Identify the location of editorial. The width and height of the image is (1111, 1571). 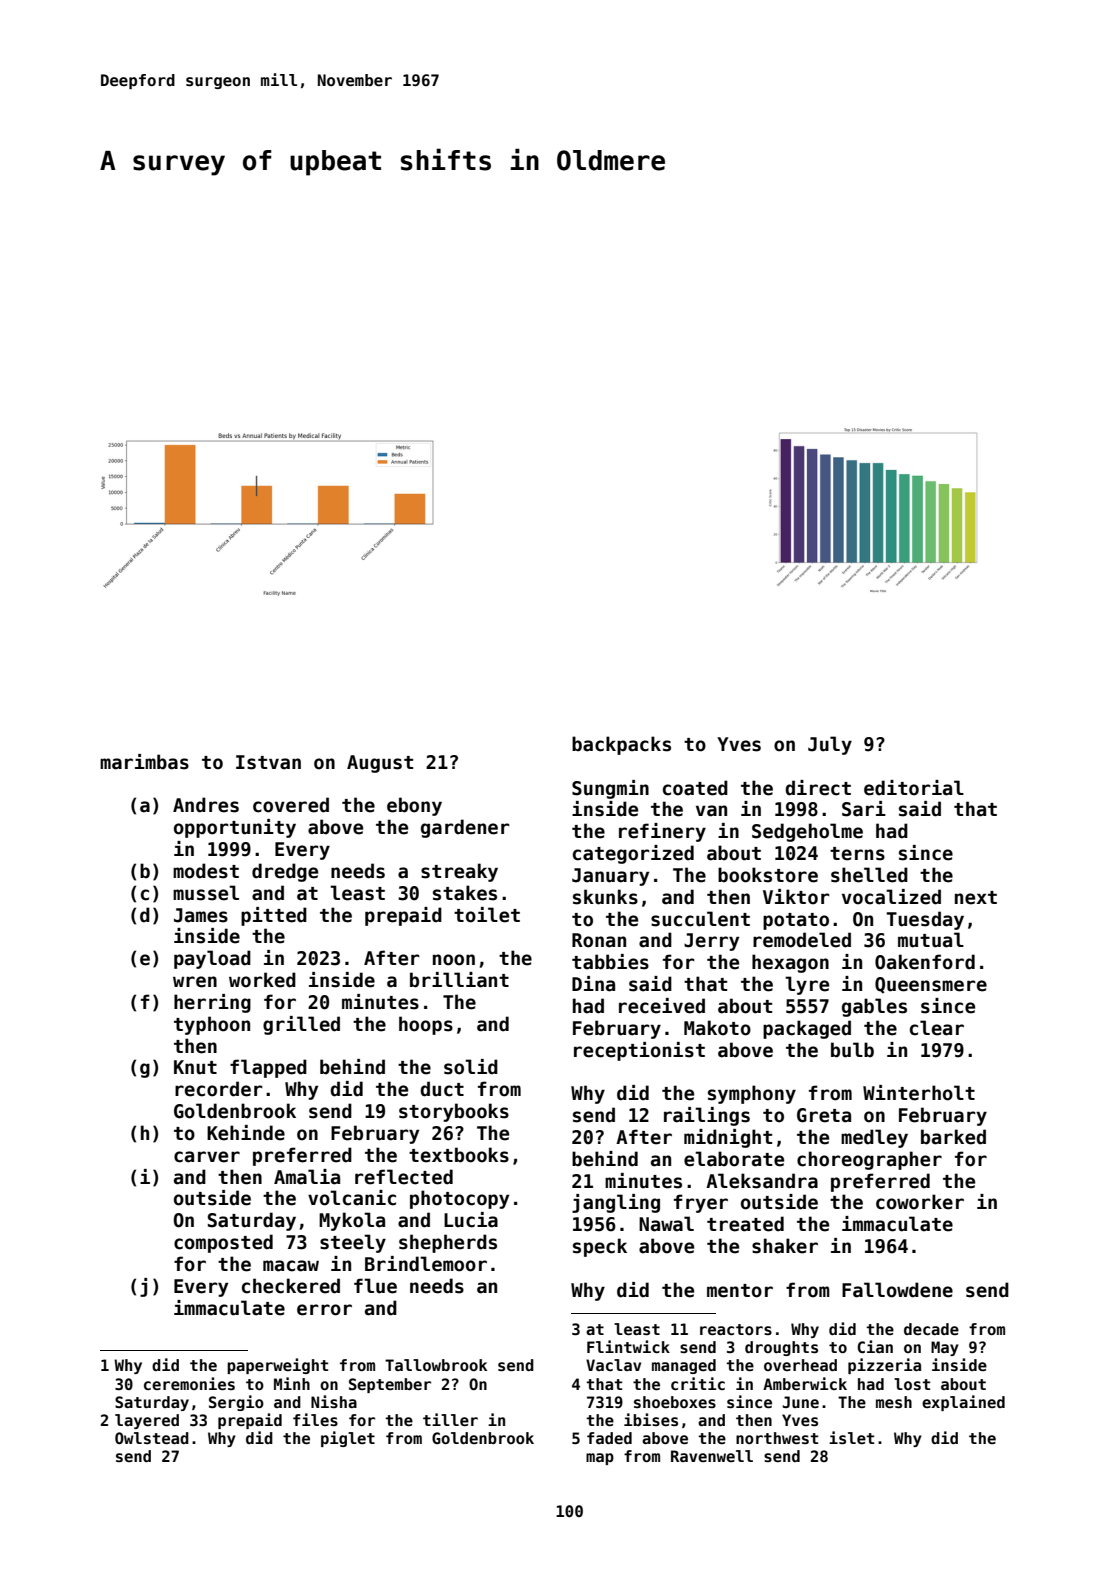
(914, 788).
